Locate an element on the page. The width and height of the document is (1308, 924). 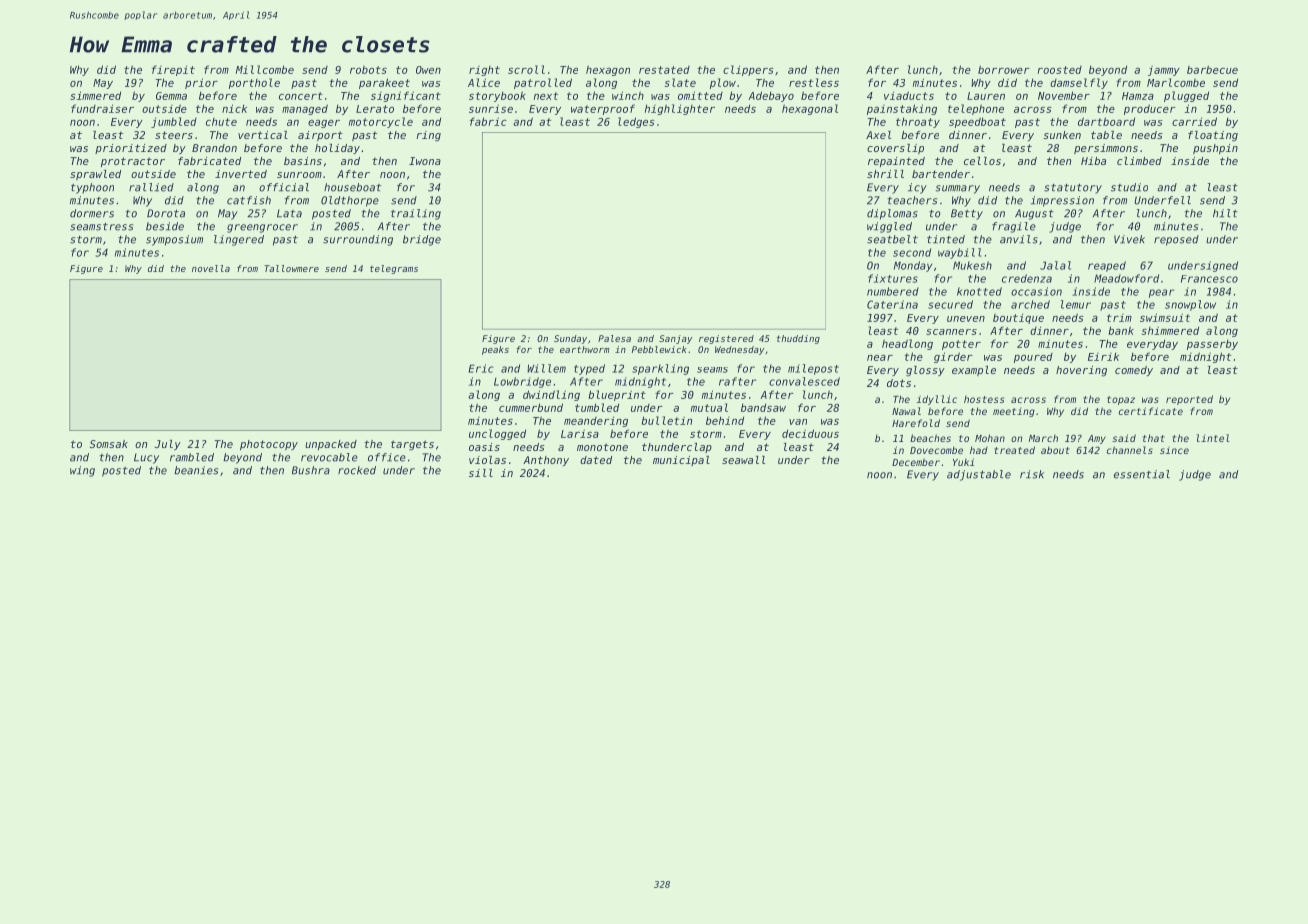
July is located at coordinates (168, 445).
